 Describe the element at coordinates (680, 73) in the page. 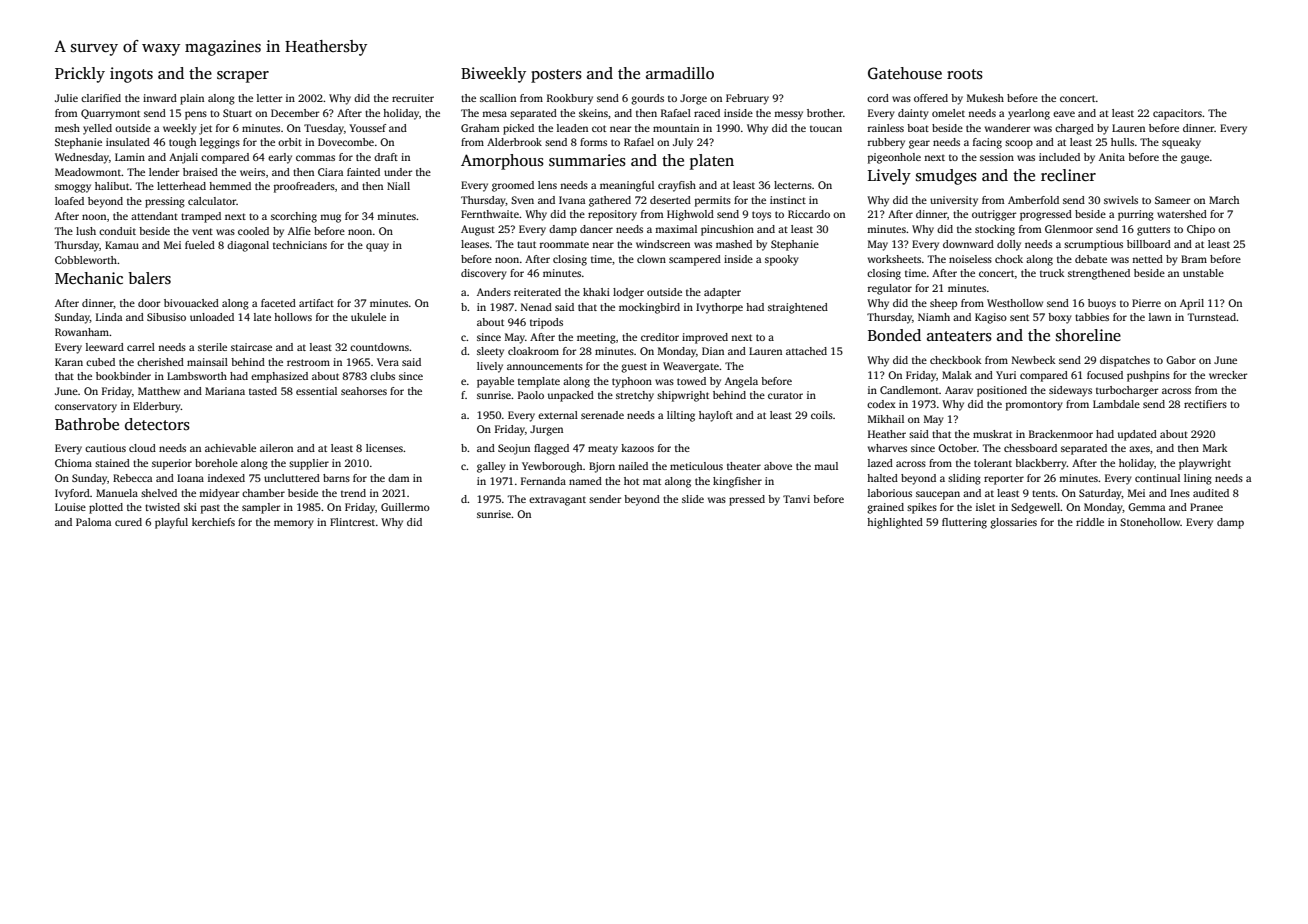

I see `armadillo` at that location.
